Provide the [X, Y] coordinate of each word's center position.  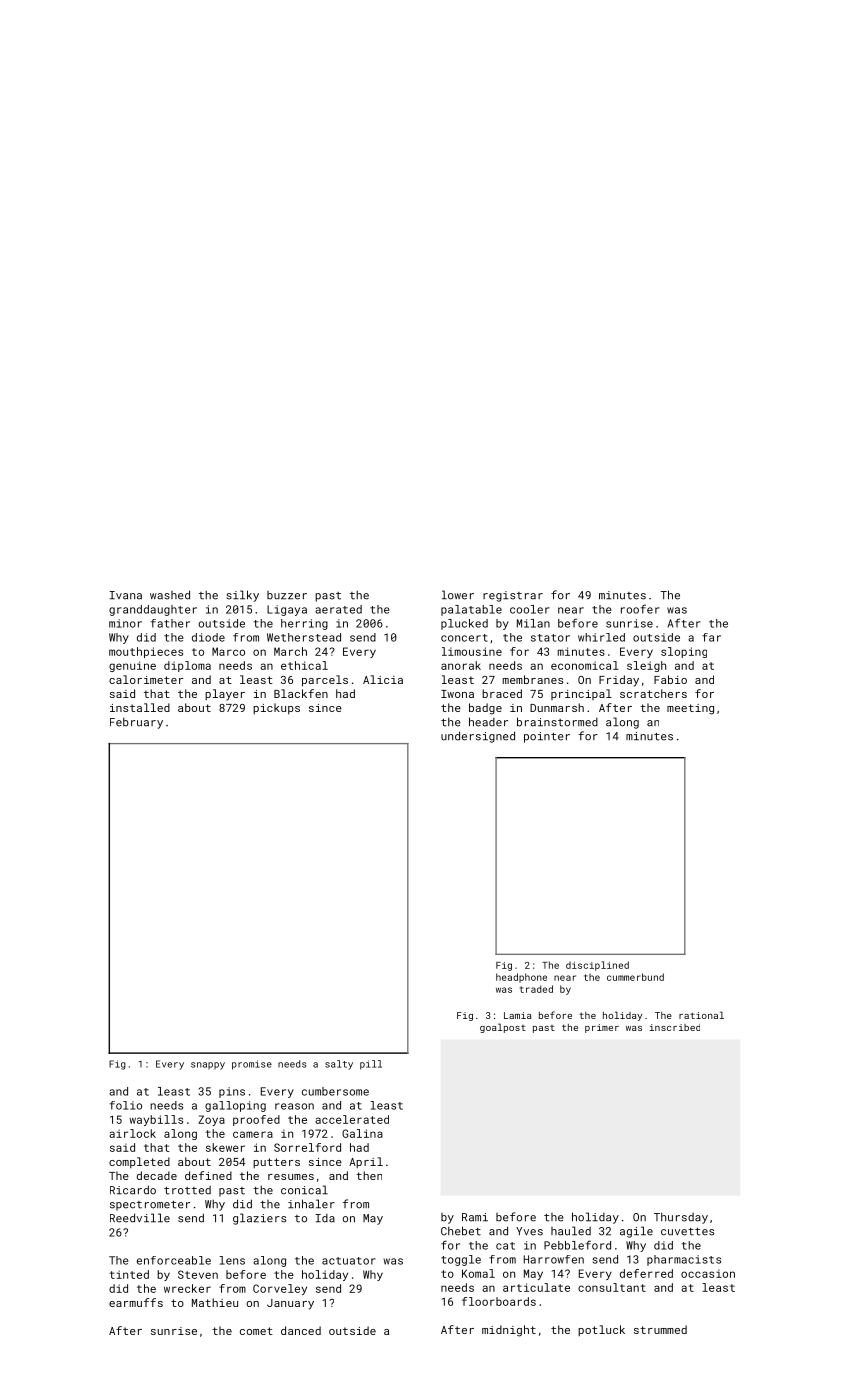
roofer [640, 609]
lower [458, 595]
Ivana [125, 595]
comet [256, 1331]
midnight [509, 1331]
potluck [601, 1330]
